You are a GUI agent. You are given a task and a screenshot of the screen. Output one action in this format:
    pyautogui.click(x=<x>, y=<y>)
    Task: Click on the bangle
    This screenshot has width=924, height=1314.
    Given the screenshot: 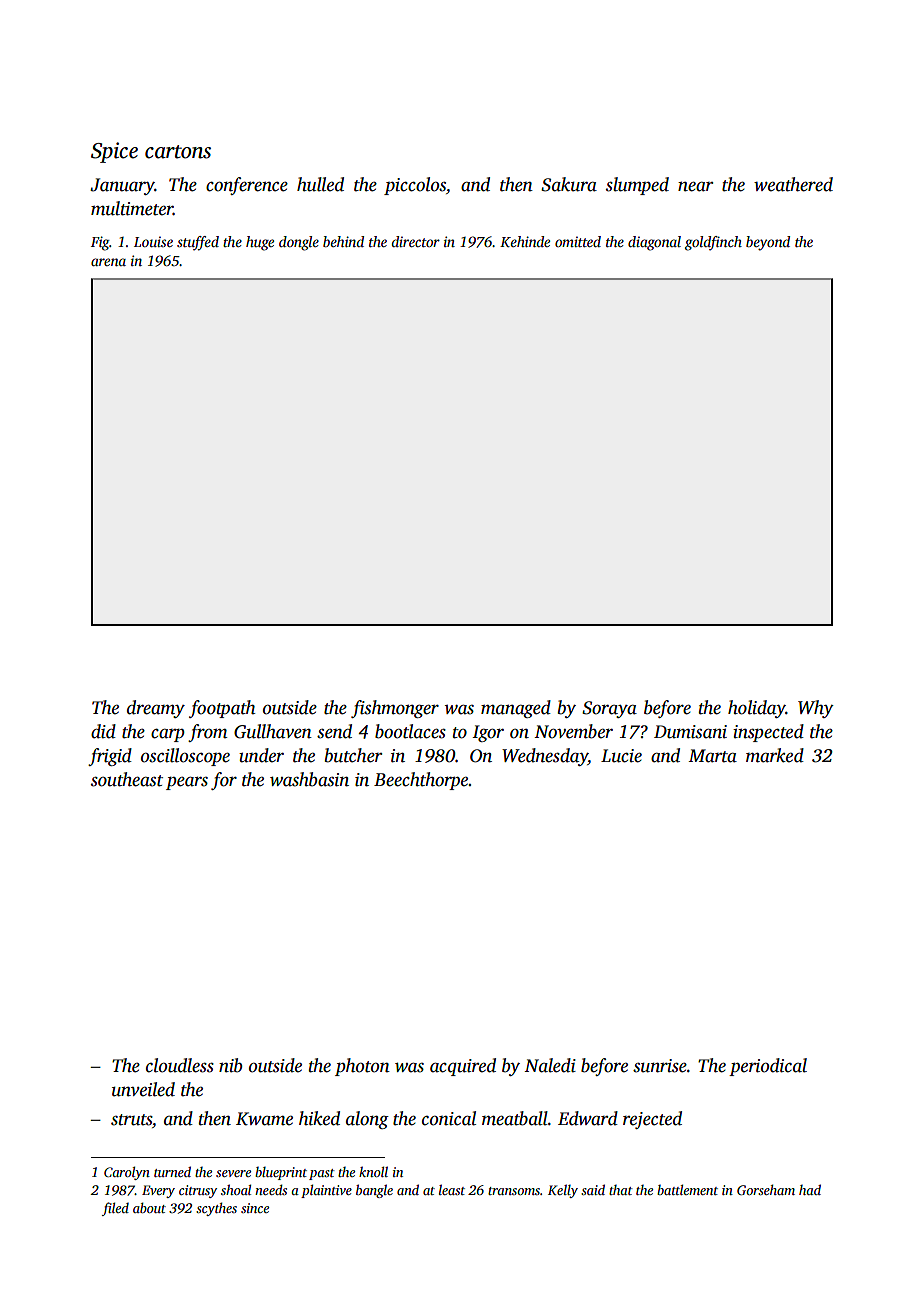 What is the action you would take?
    pyautogui.click(x=374, y=1191)
